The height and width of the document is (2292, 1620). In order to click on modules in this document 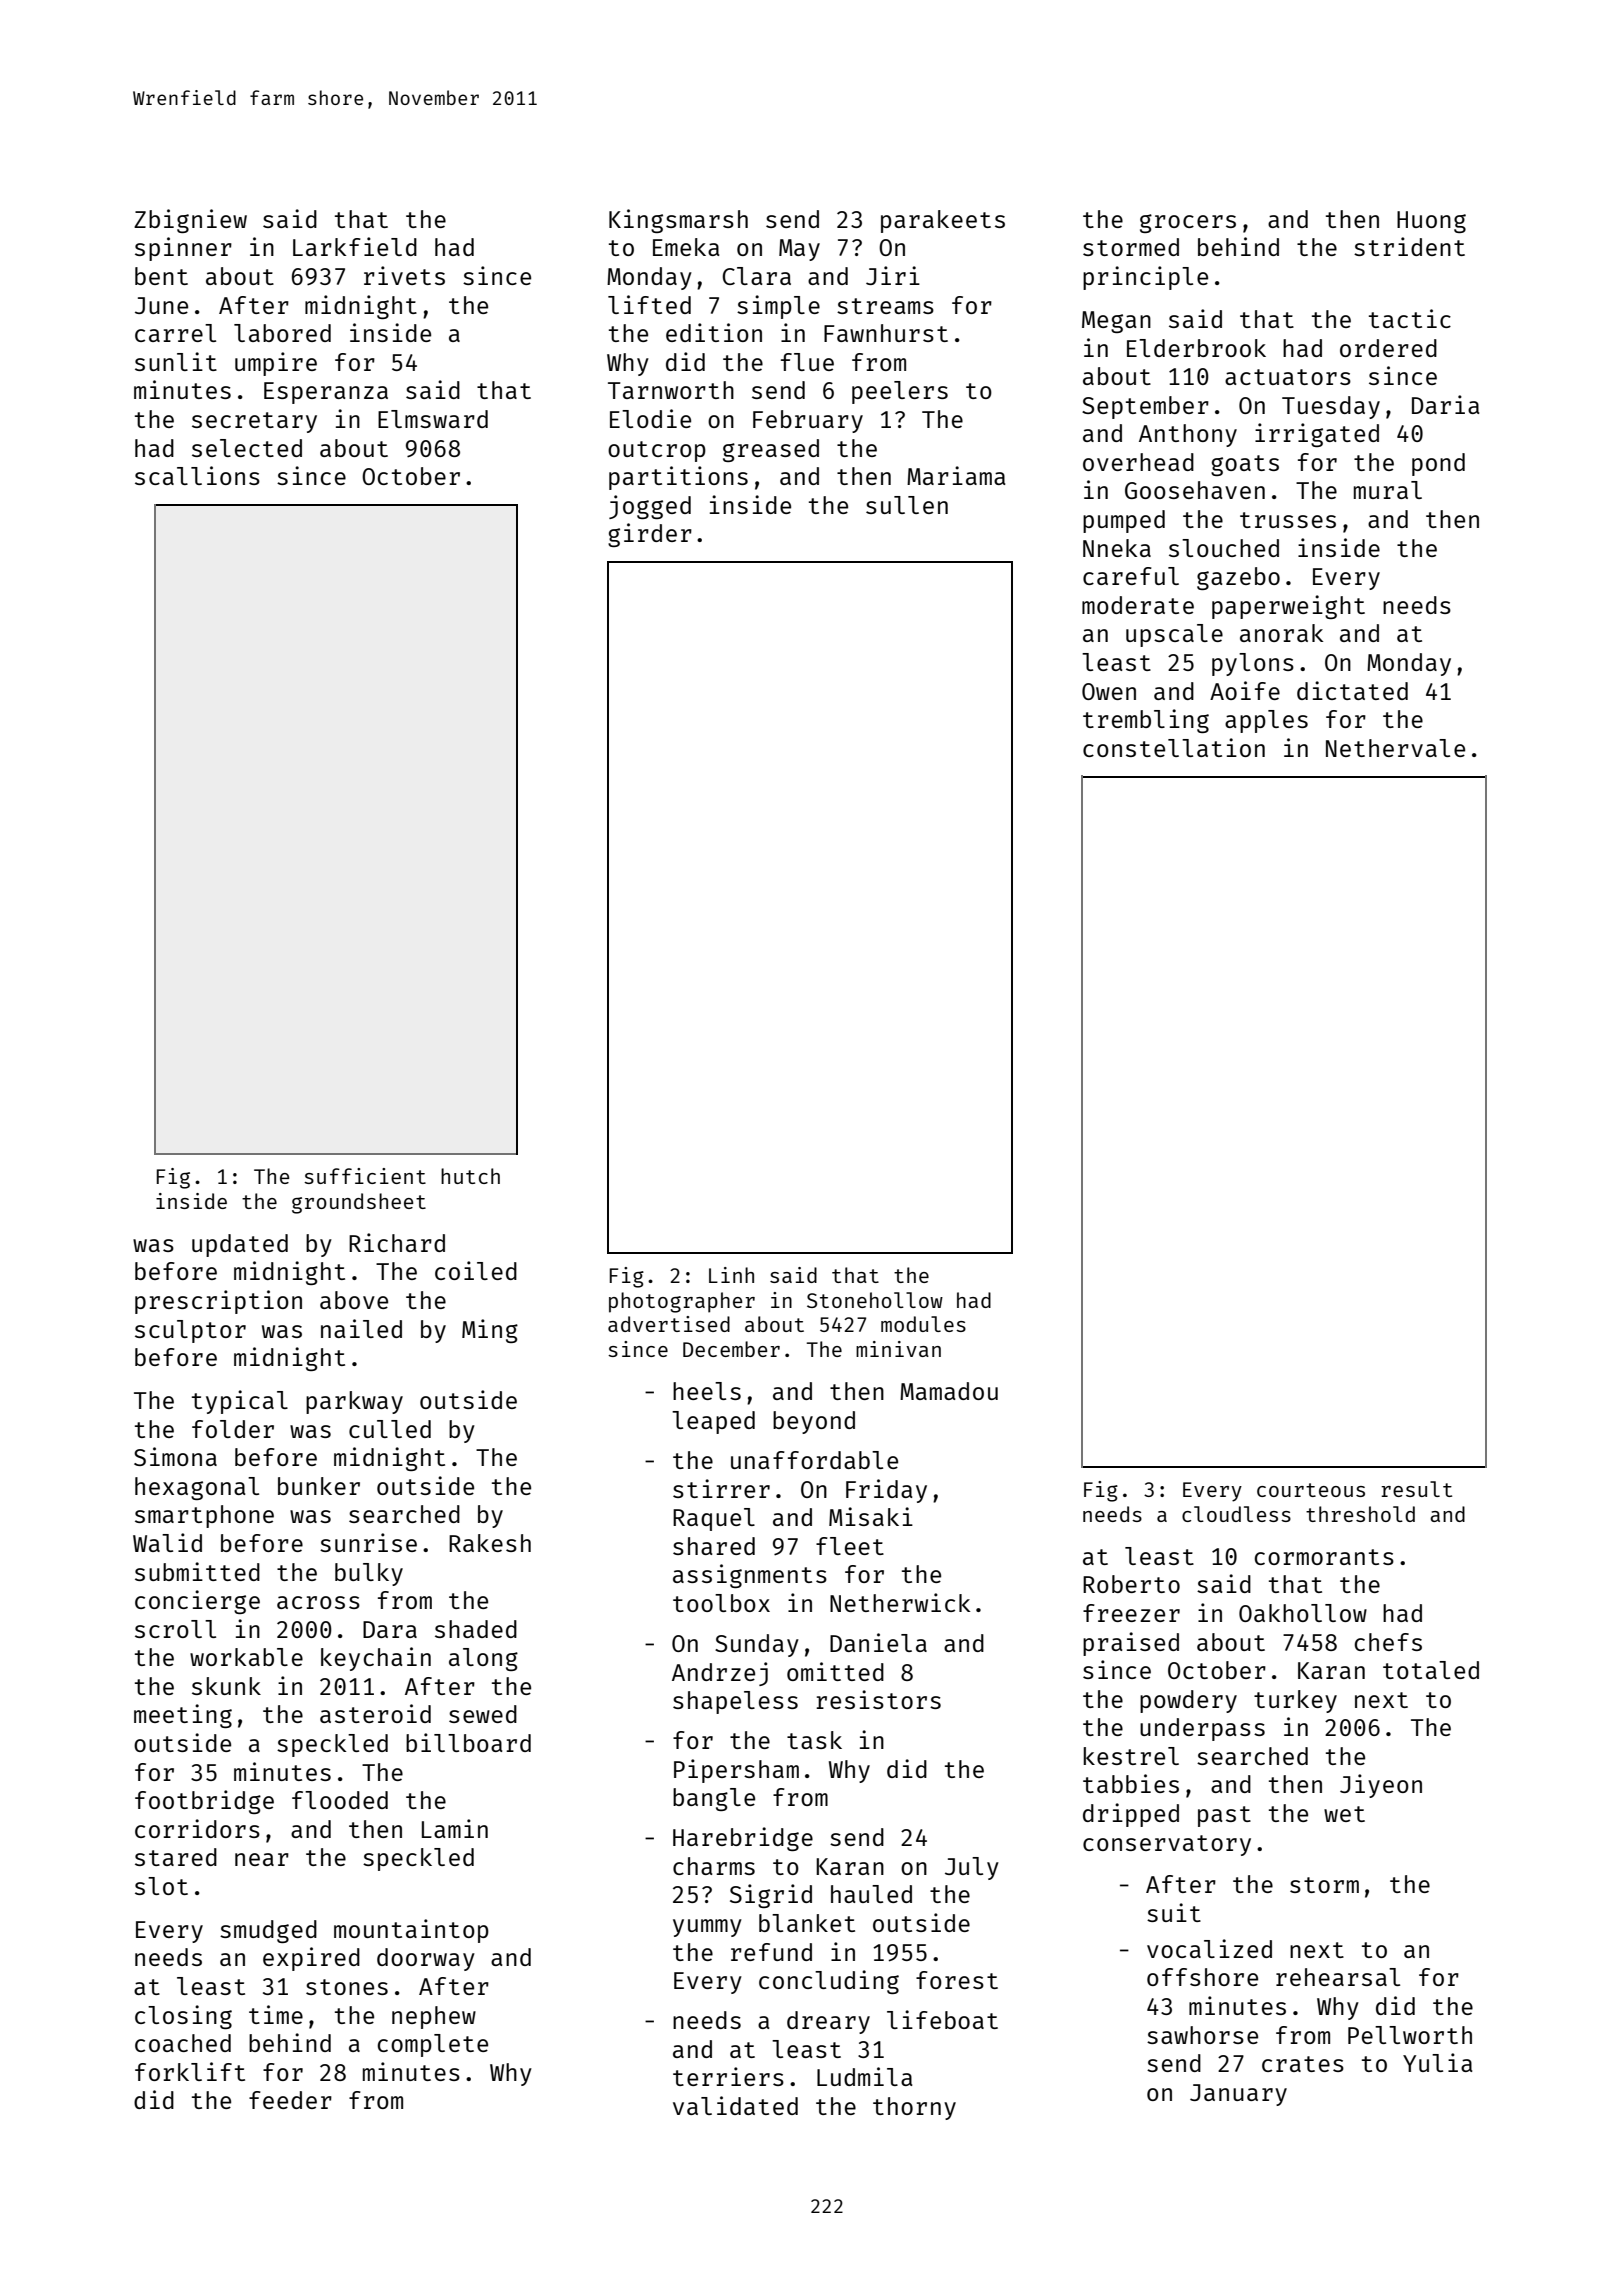, I will do `click(923, 1324)`.
